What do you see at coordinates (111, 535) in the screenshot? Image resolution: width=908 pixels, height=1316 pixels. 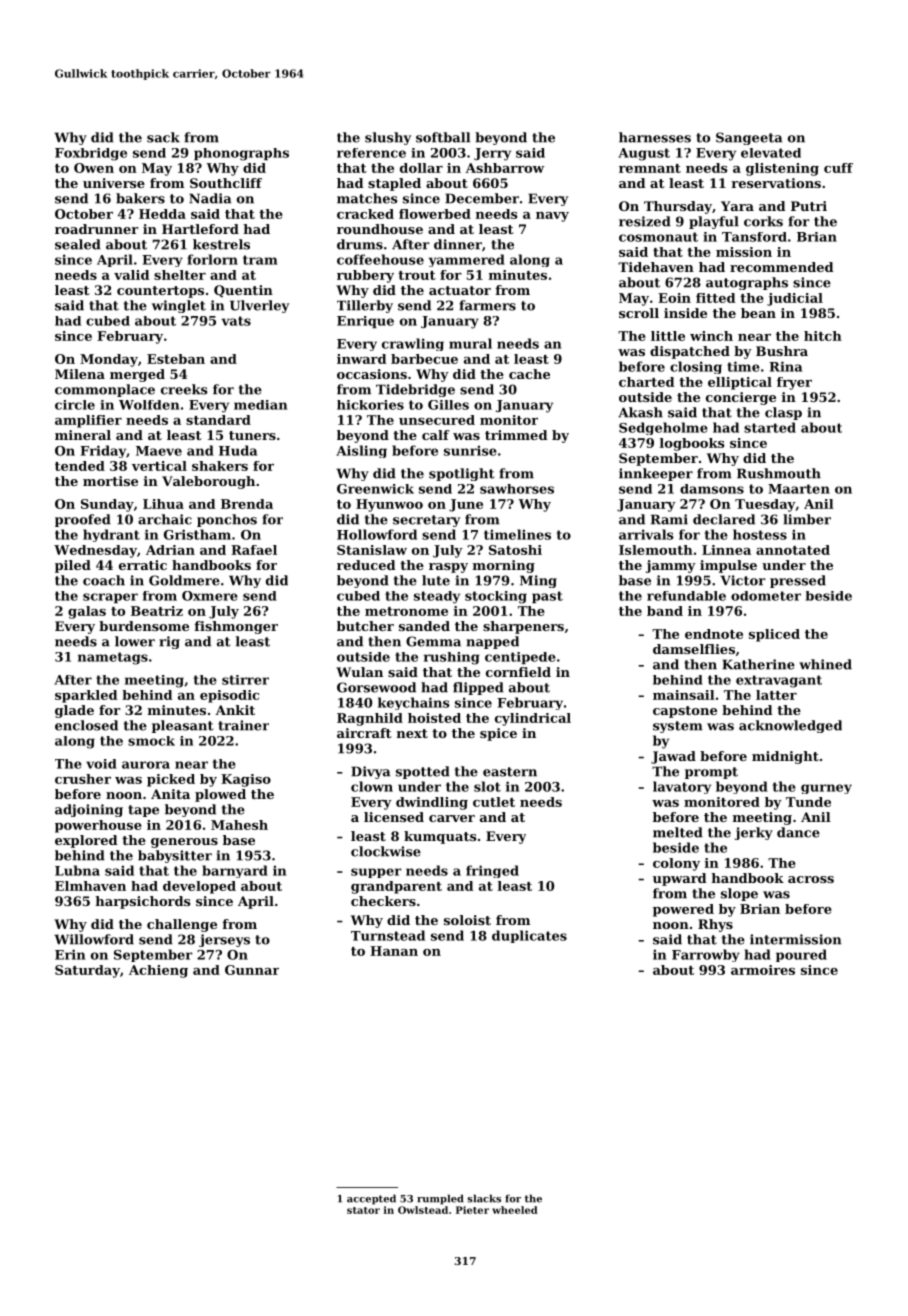 I see `hydrant` at bounding box center [111, 535].
